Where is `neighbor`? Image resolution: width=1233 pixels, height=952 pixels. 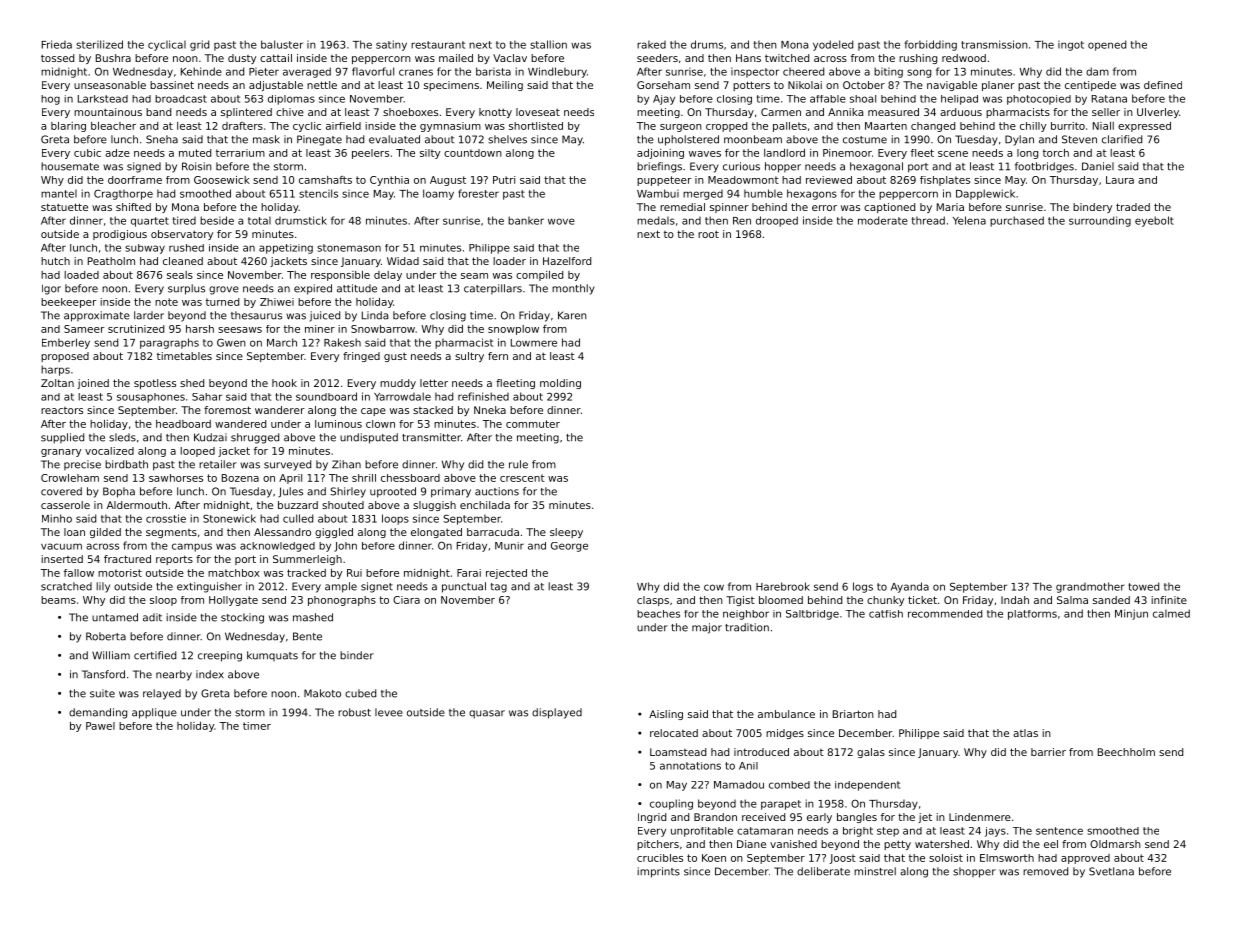
neighbor is located at coordinates (746, 615).
